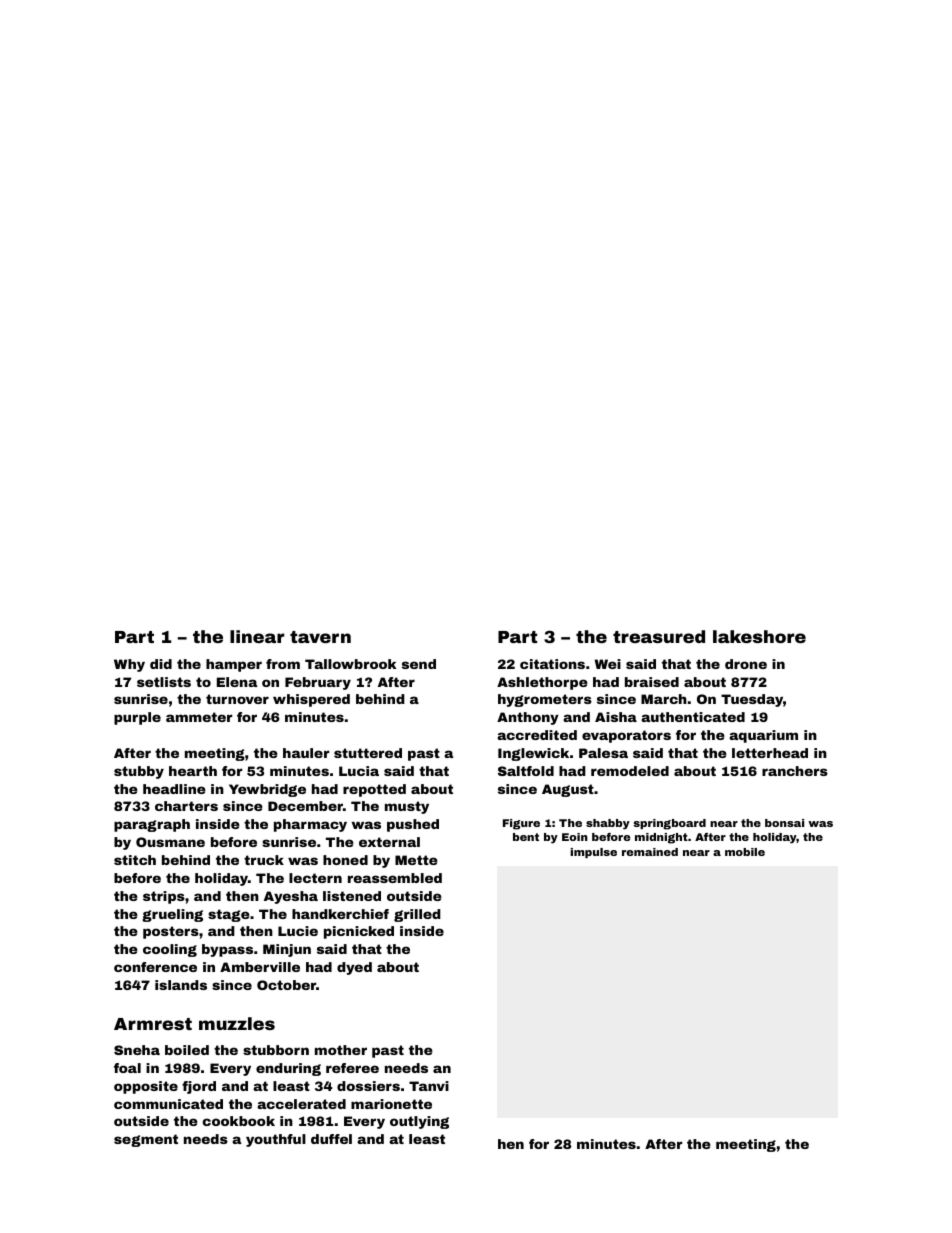 The width and height of the screenshot is (952, 1233). I want to click on Ousmane, so click(170, 842).
